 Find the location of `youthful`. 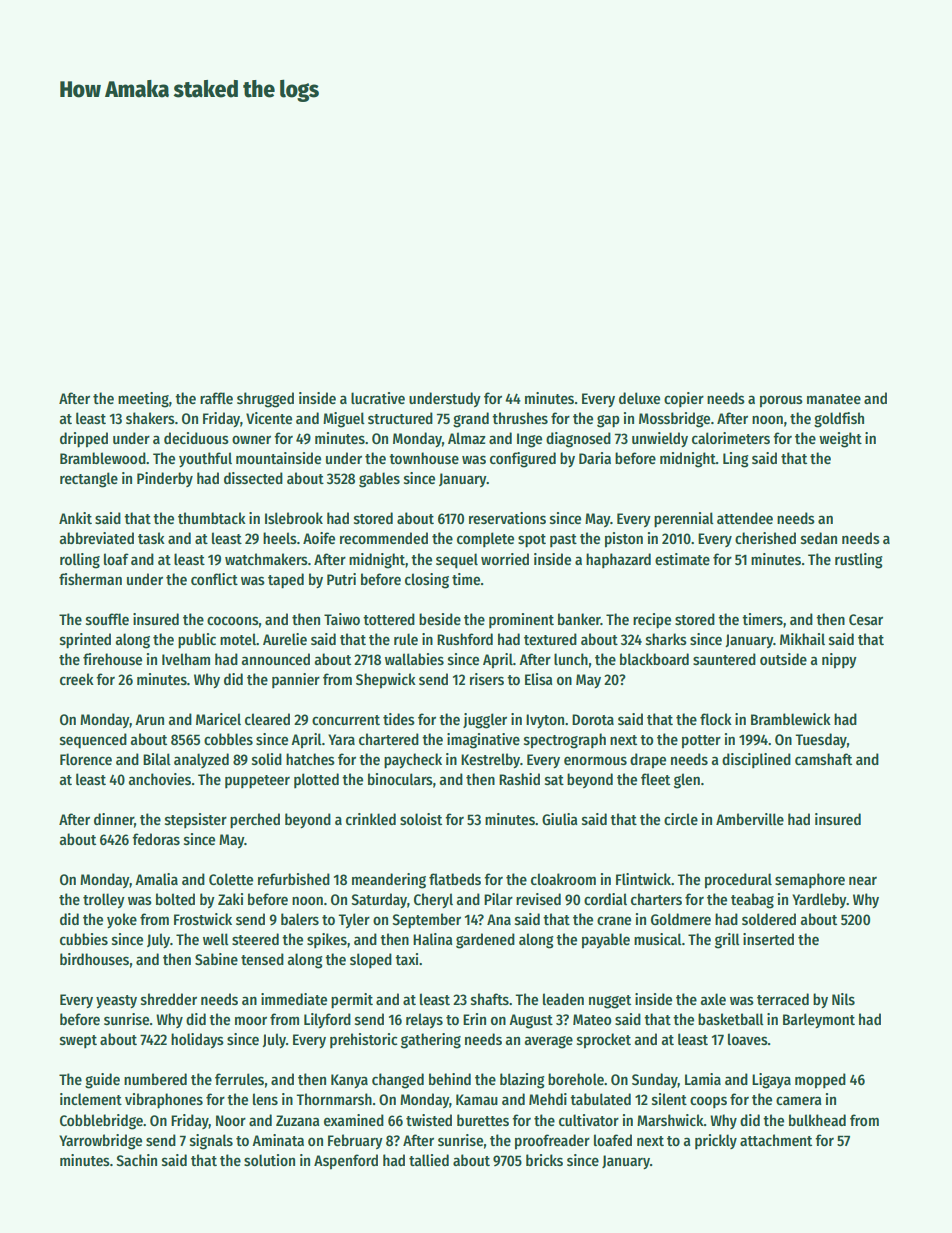

youthful is located at coordinates (205, 459).
